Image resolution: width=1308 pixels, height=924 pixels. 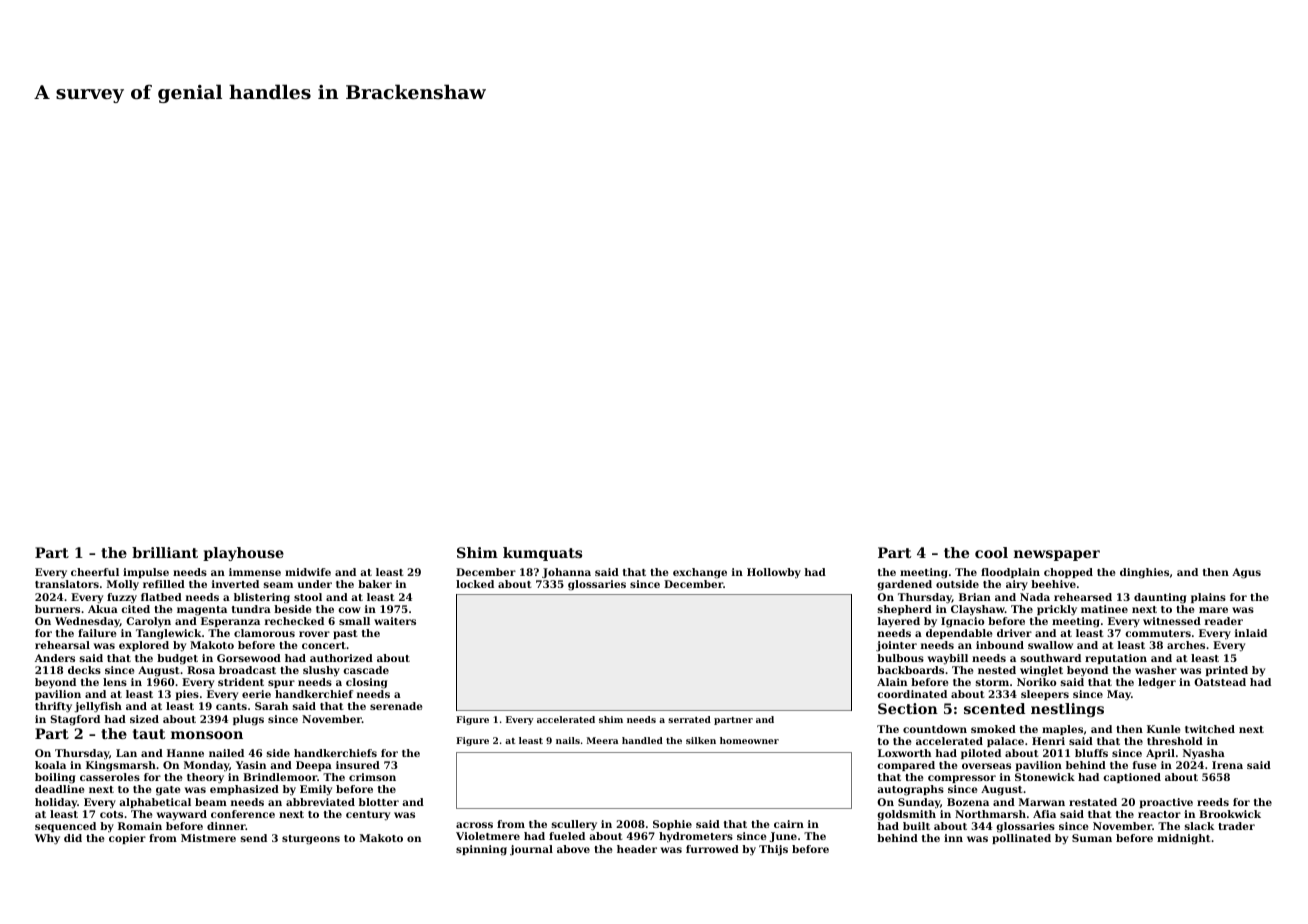 I want to click on exchange, so click(x=700, y=573).
